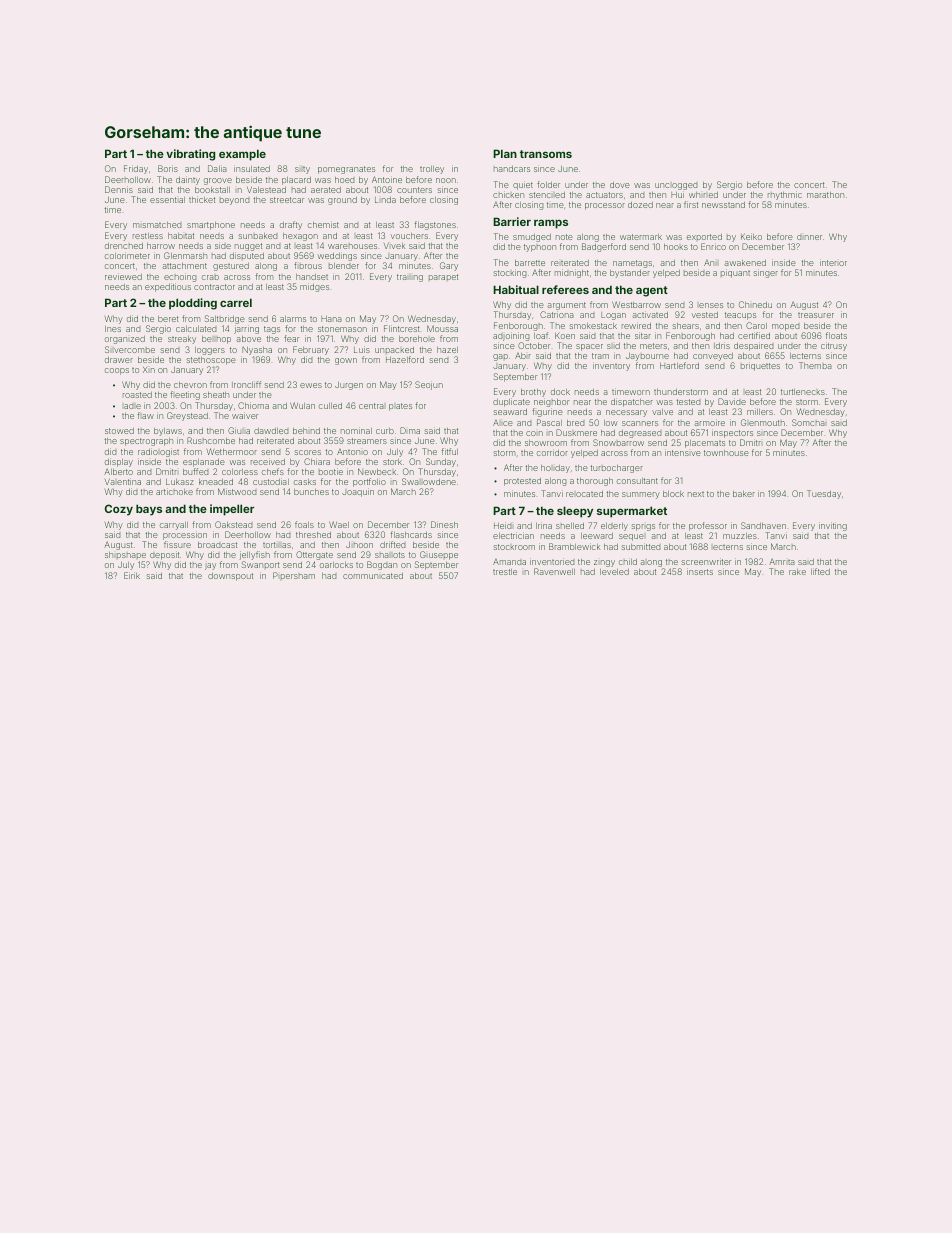 Image resolution: width=952 pixels, height=1233 pixels. What do you see at coordinates (815, 365) in the page?
I see `Themba` at bounding box center [815, 365].
